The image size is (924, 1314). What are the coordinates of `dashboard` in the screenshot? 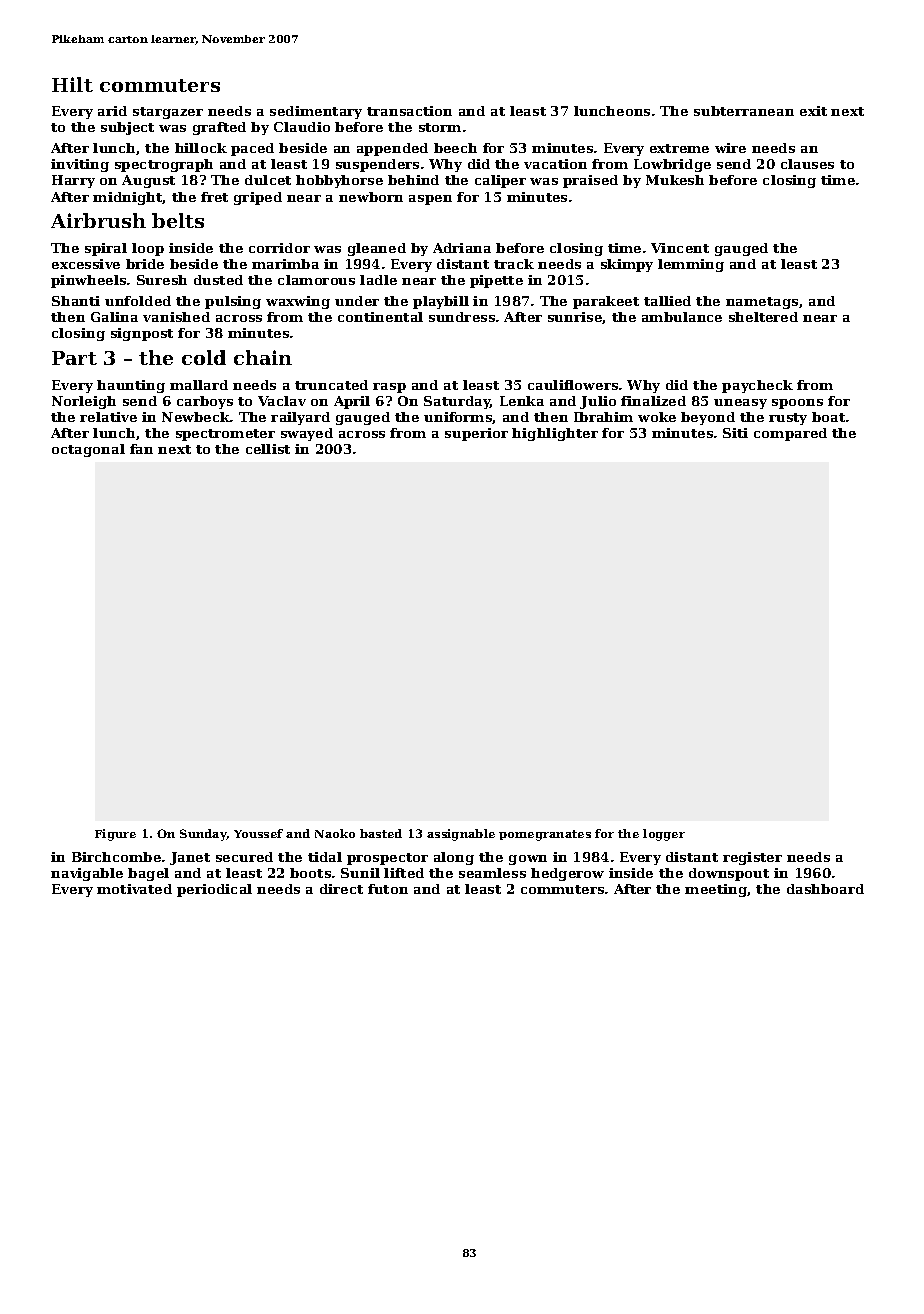 It's located at (825, 889).
